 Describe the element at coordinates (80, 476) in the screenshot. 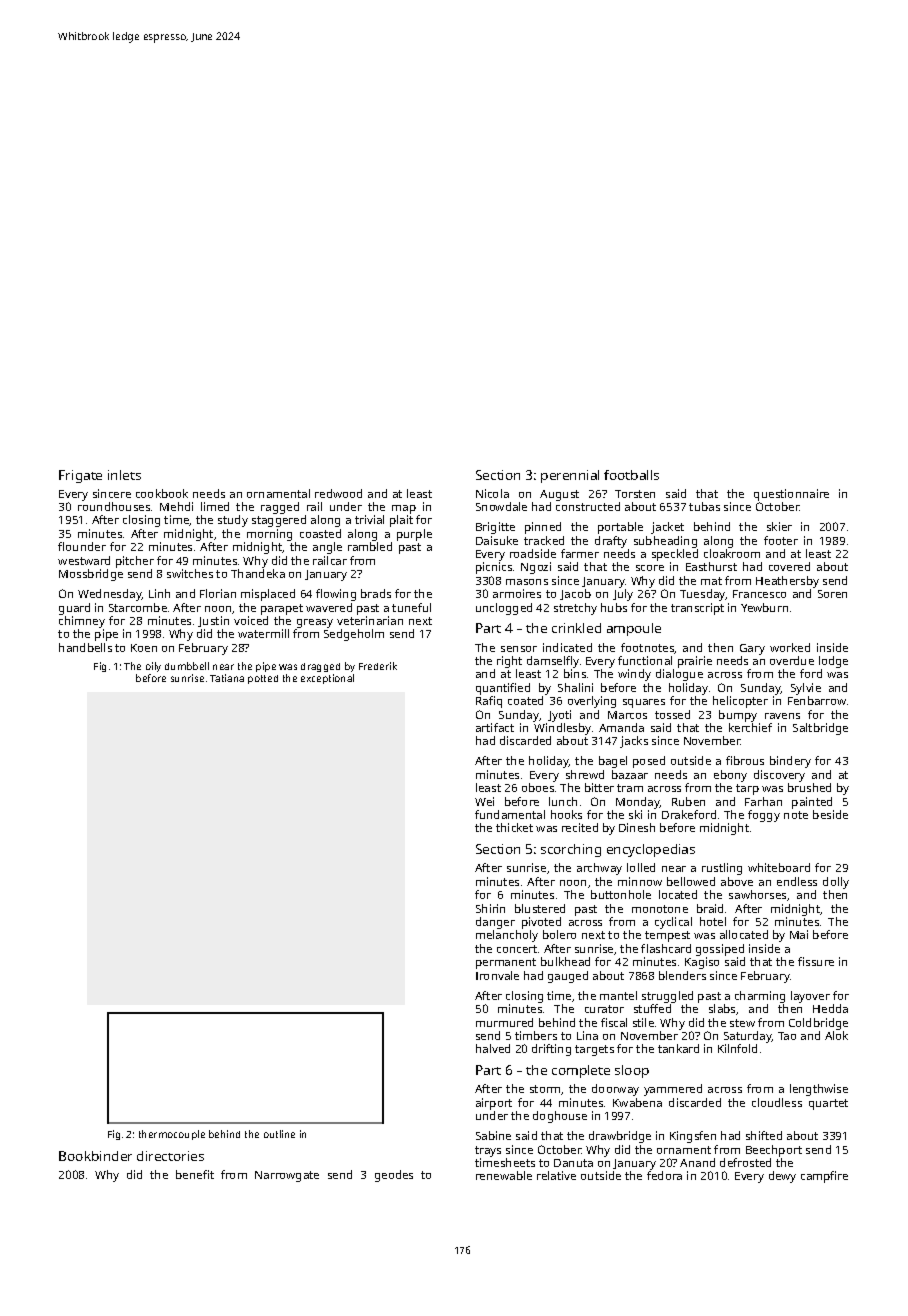

I see `Frigate` at that location.
